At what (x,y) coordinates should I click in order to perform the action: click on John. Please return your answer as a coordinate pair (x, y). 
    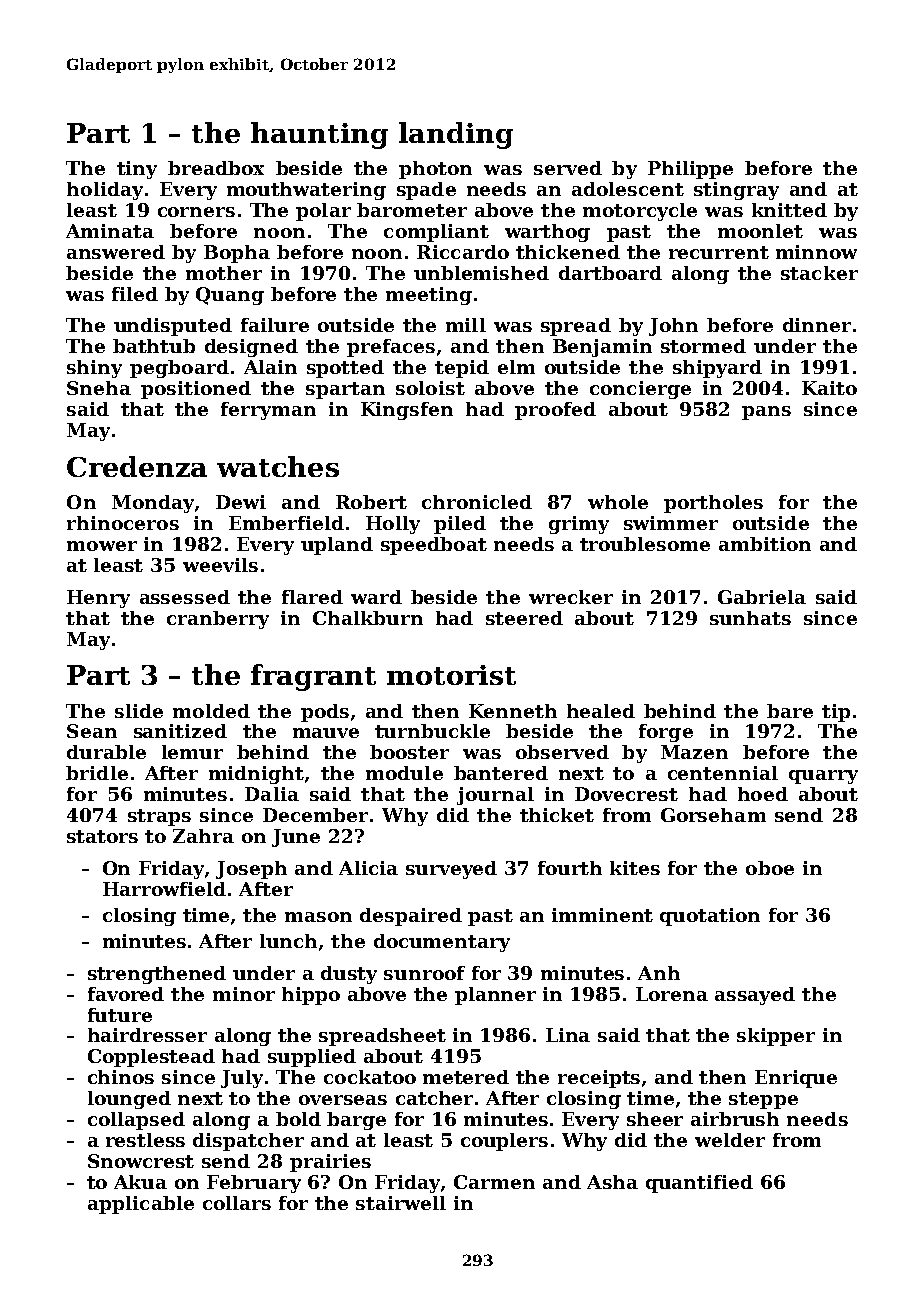
    Looking at the image, I should click on (673, 327).
